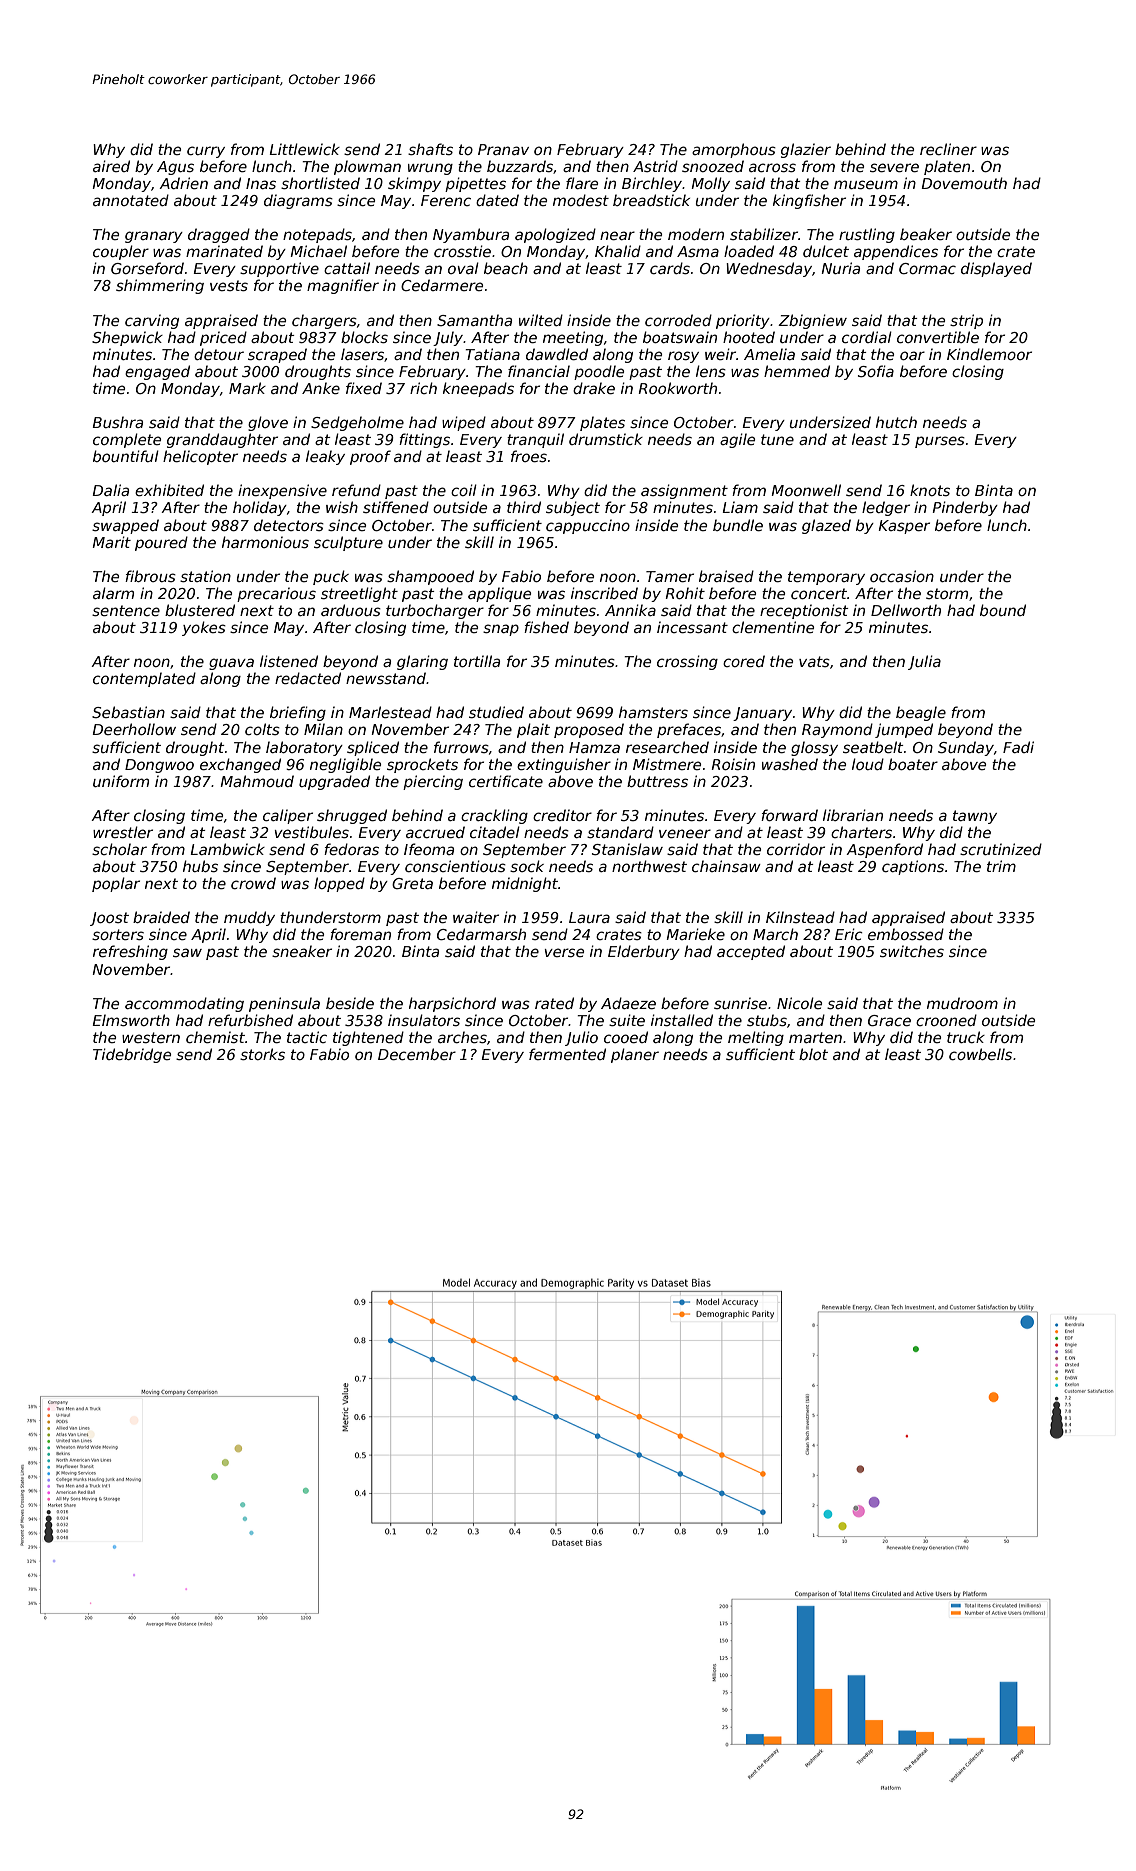 This image has width=1136, height=1871. Describe the element at coordinates (826, 578) in the image. I see `temporary` at that location.
